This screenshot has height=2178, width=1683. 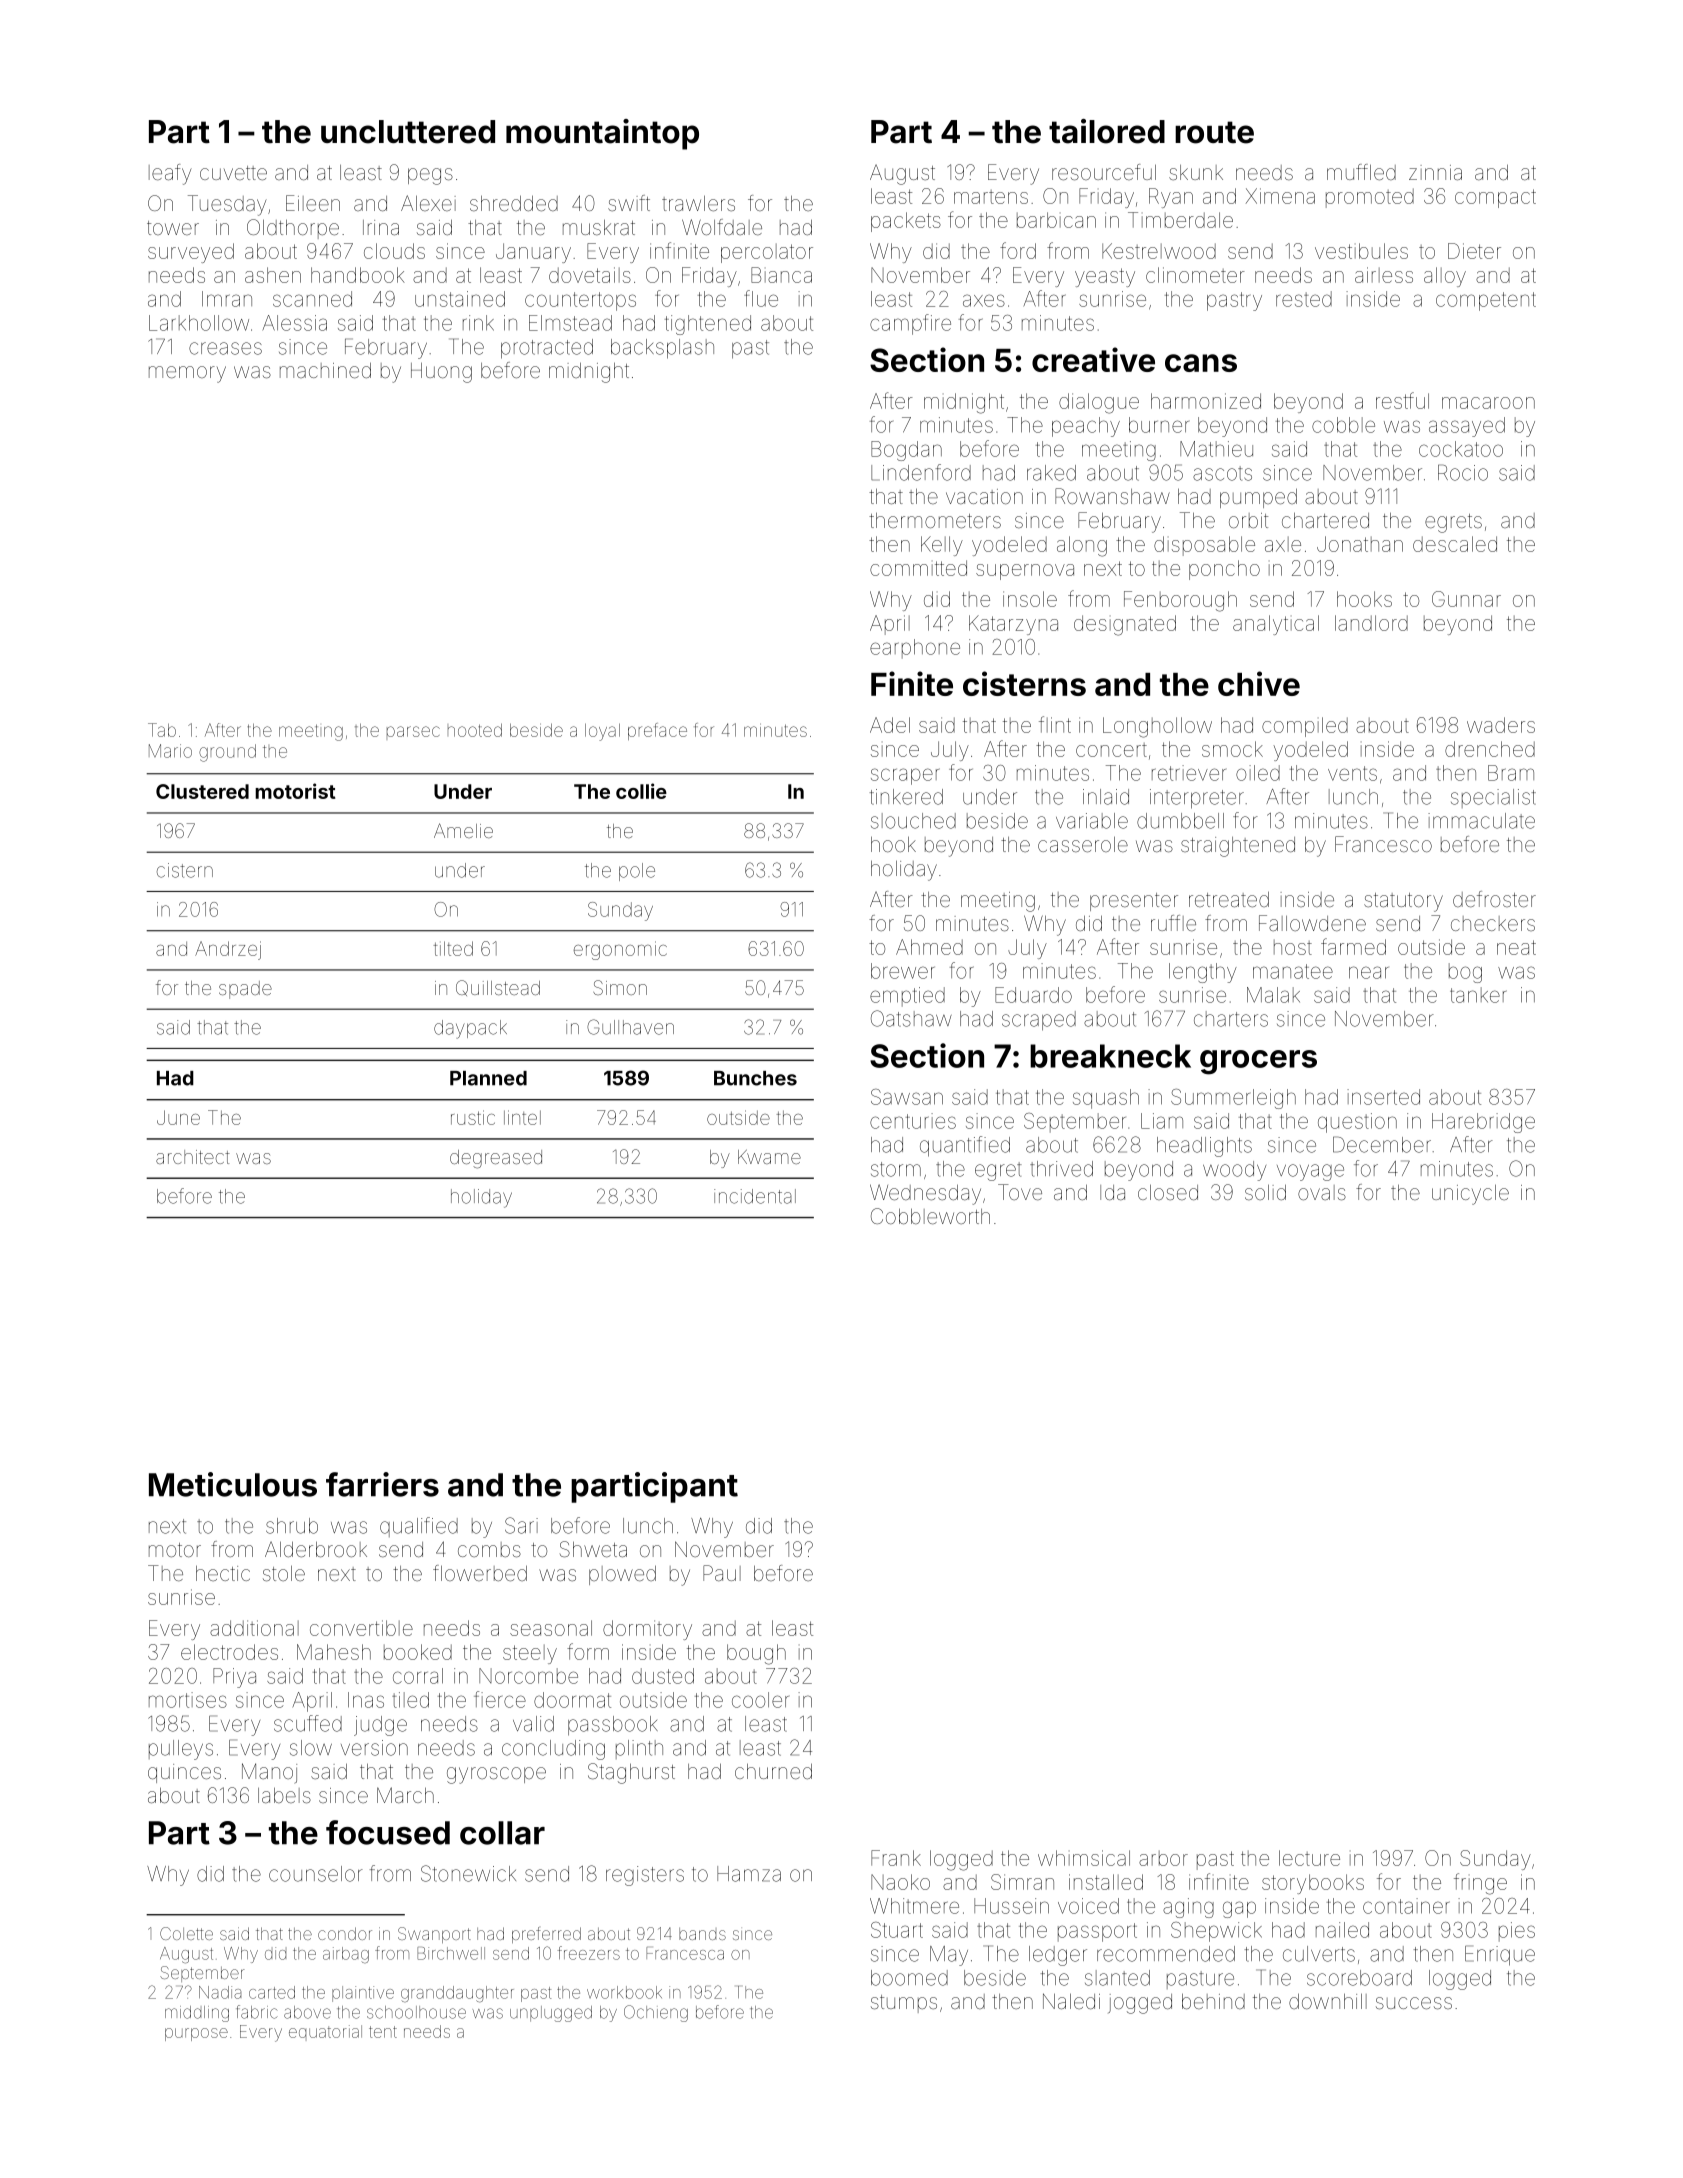 What do you see at coordinates (553, 1750) in the screenshot?
I see `concluding` at bounding box center [553, 1750].
